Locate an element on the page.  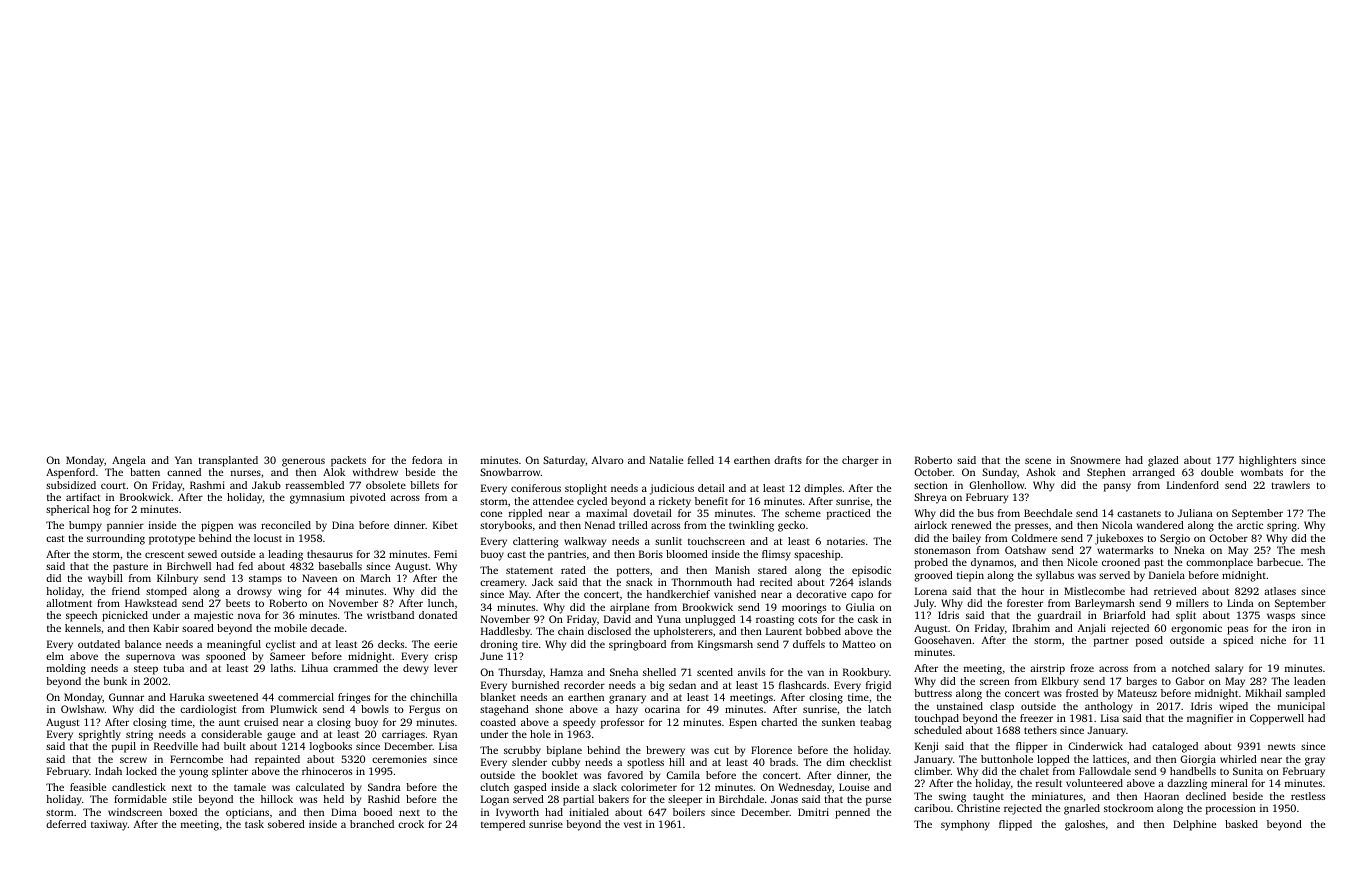
packets is located at coordinates (348, 461).
